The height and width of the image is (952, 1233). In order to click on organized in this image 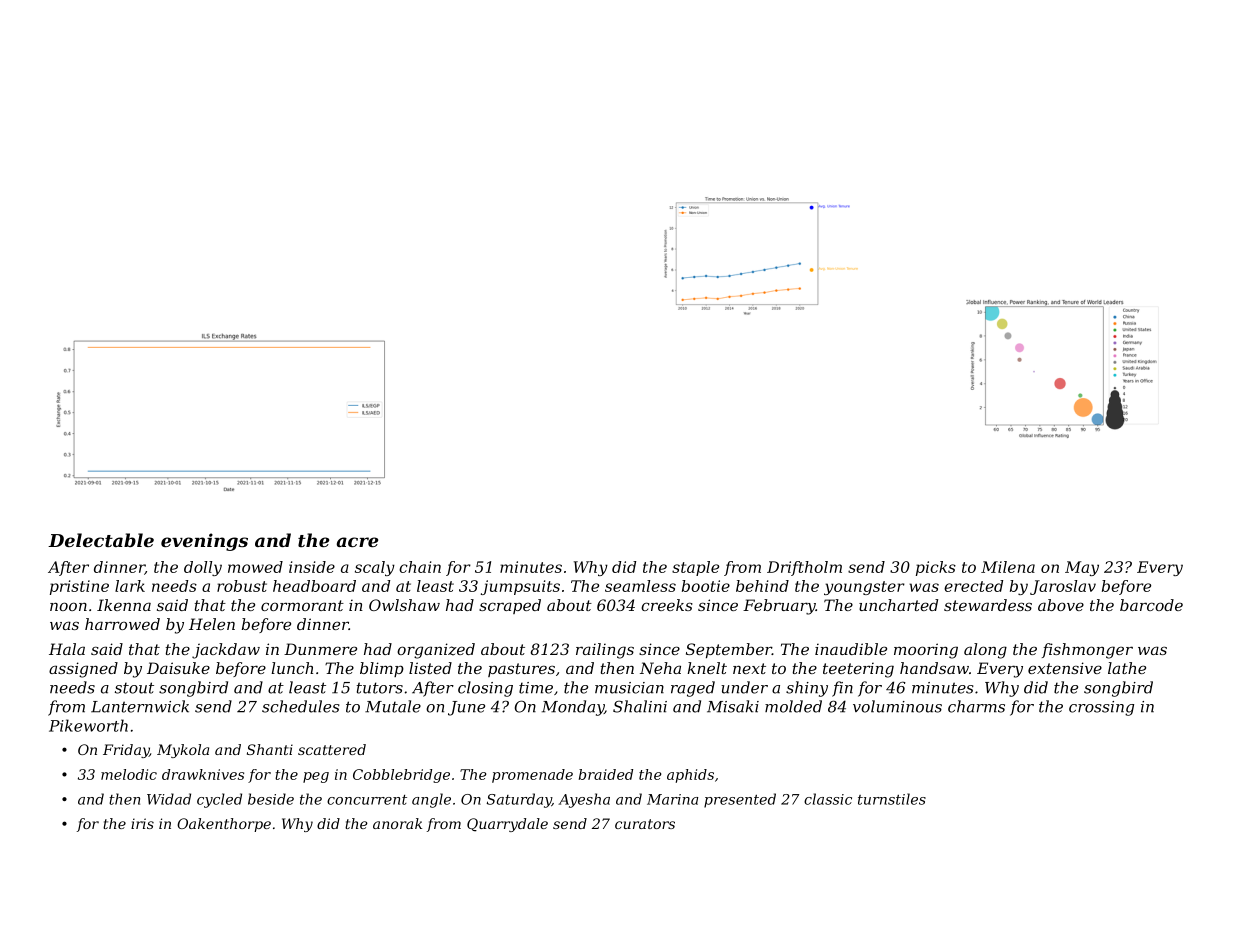, I will do `click(436, 651)`.
